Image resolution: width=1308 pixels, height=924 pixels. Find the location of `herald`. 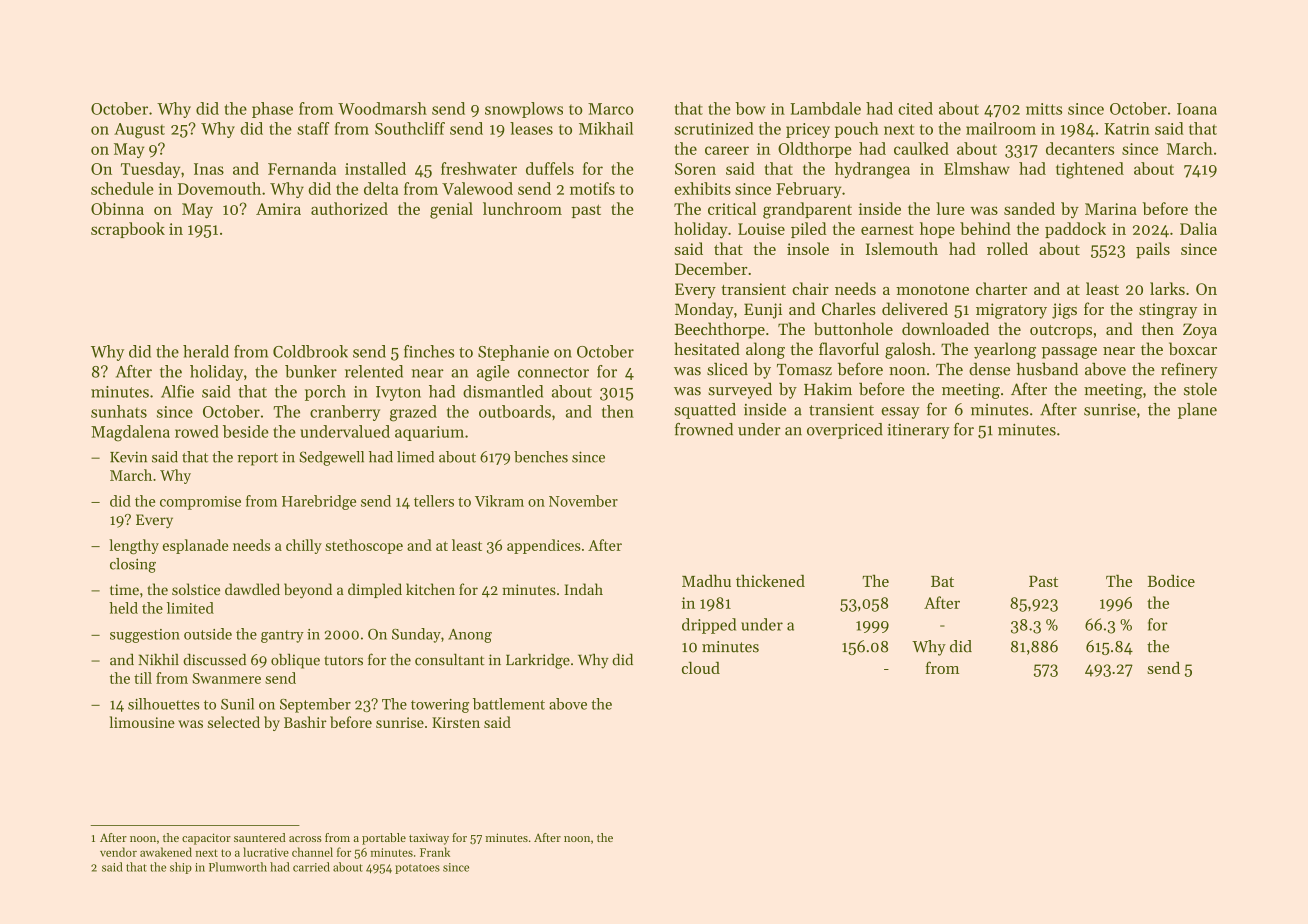

herald is located at coordinates (206, 351).
